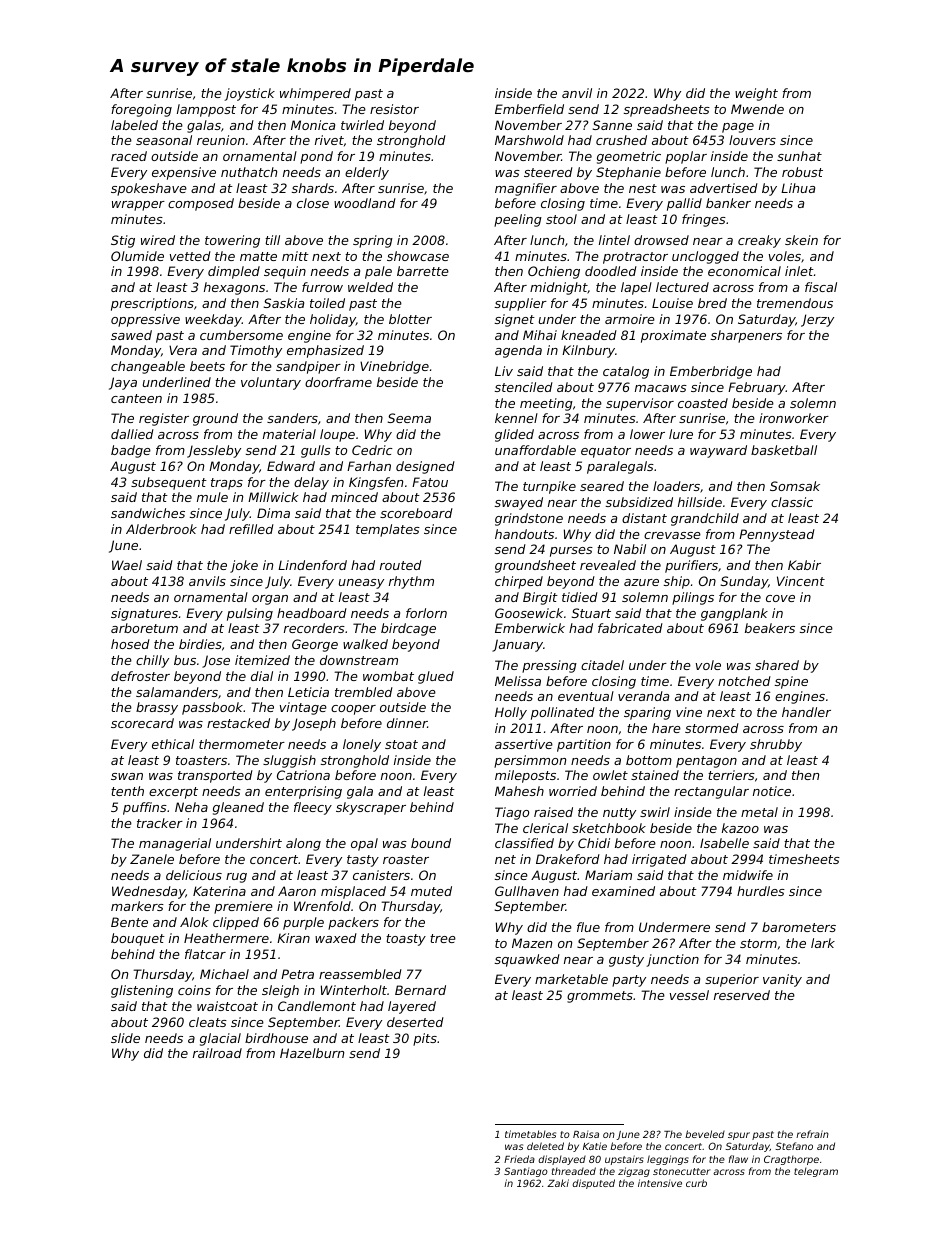  I want to click on railroad, so click(217, 1053).
